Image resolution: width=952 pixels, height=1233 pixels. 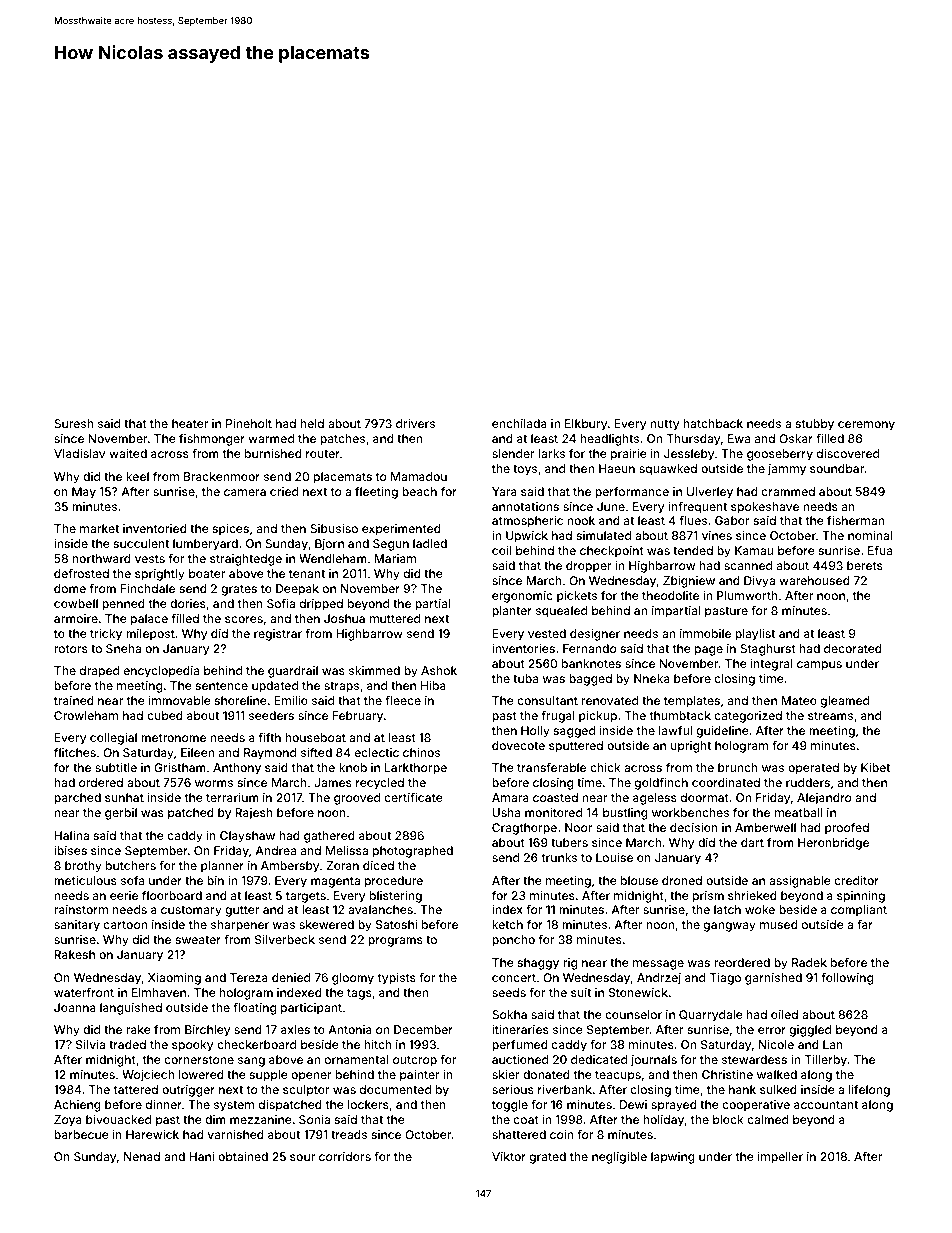 What do you see at coordinates (513, 453) in the document?
I see `slender` at bounding box center [513, 453].
